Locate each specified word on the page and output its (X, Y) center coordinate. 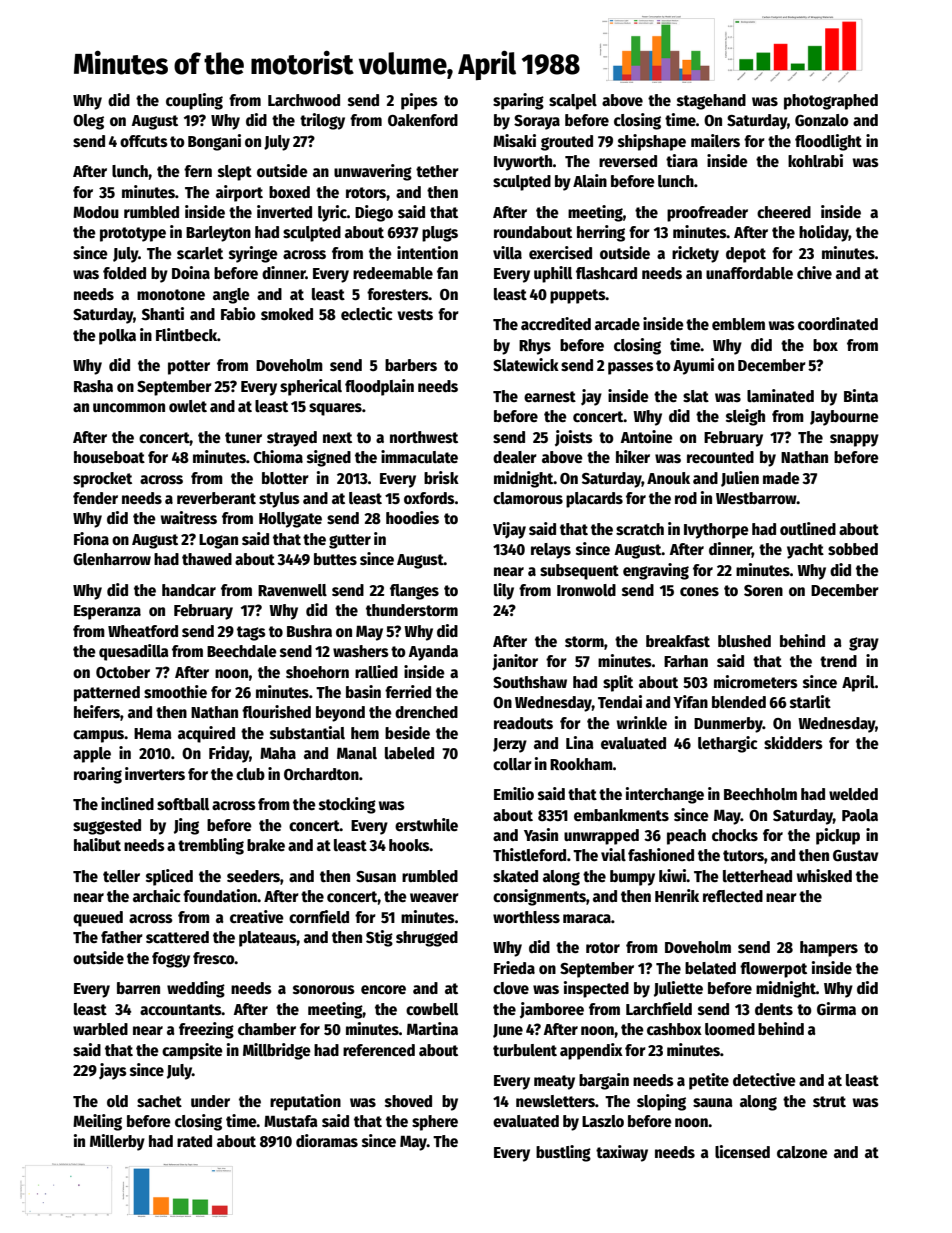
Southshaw (530, 682)
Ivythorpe (716, 531)
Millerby (117, 1142)
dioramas (327, 1140)
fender (95, 498)
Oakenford (423, 120)
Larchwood (304, 100)
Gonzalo (822, 120)
